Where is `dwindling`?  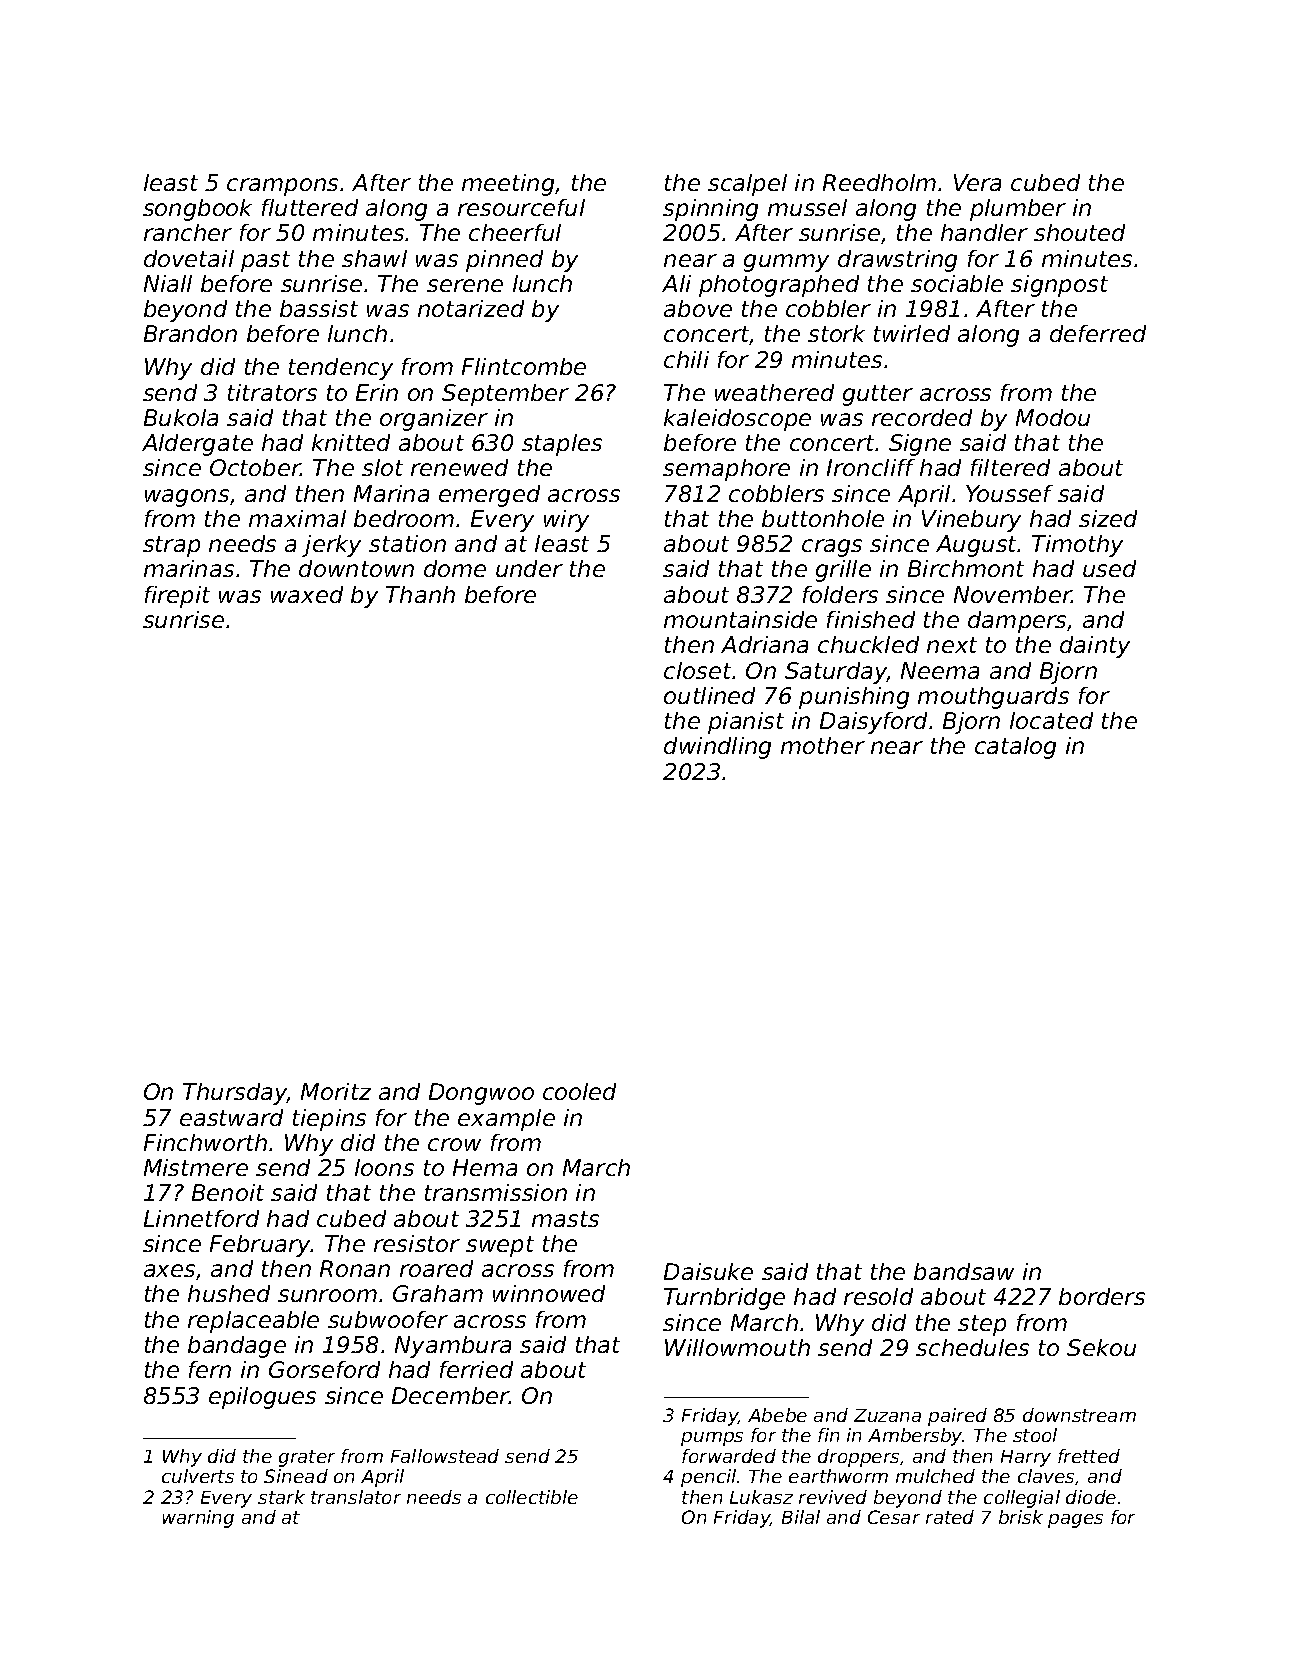
dwindling is located at coordinates (717, 748).
